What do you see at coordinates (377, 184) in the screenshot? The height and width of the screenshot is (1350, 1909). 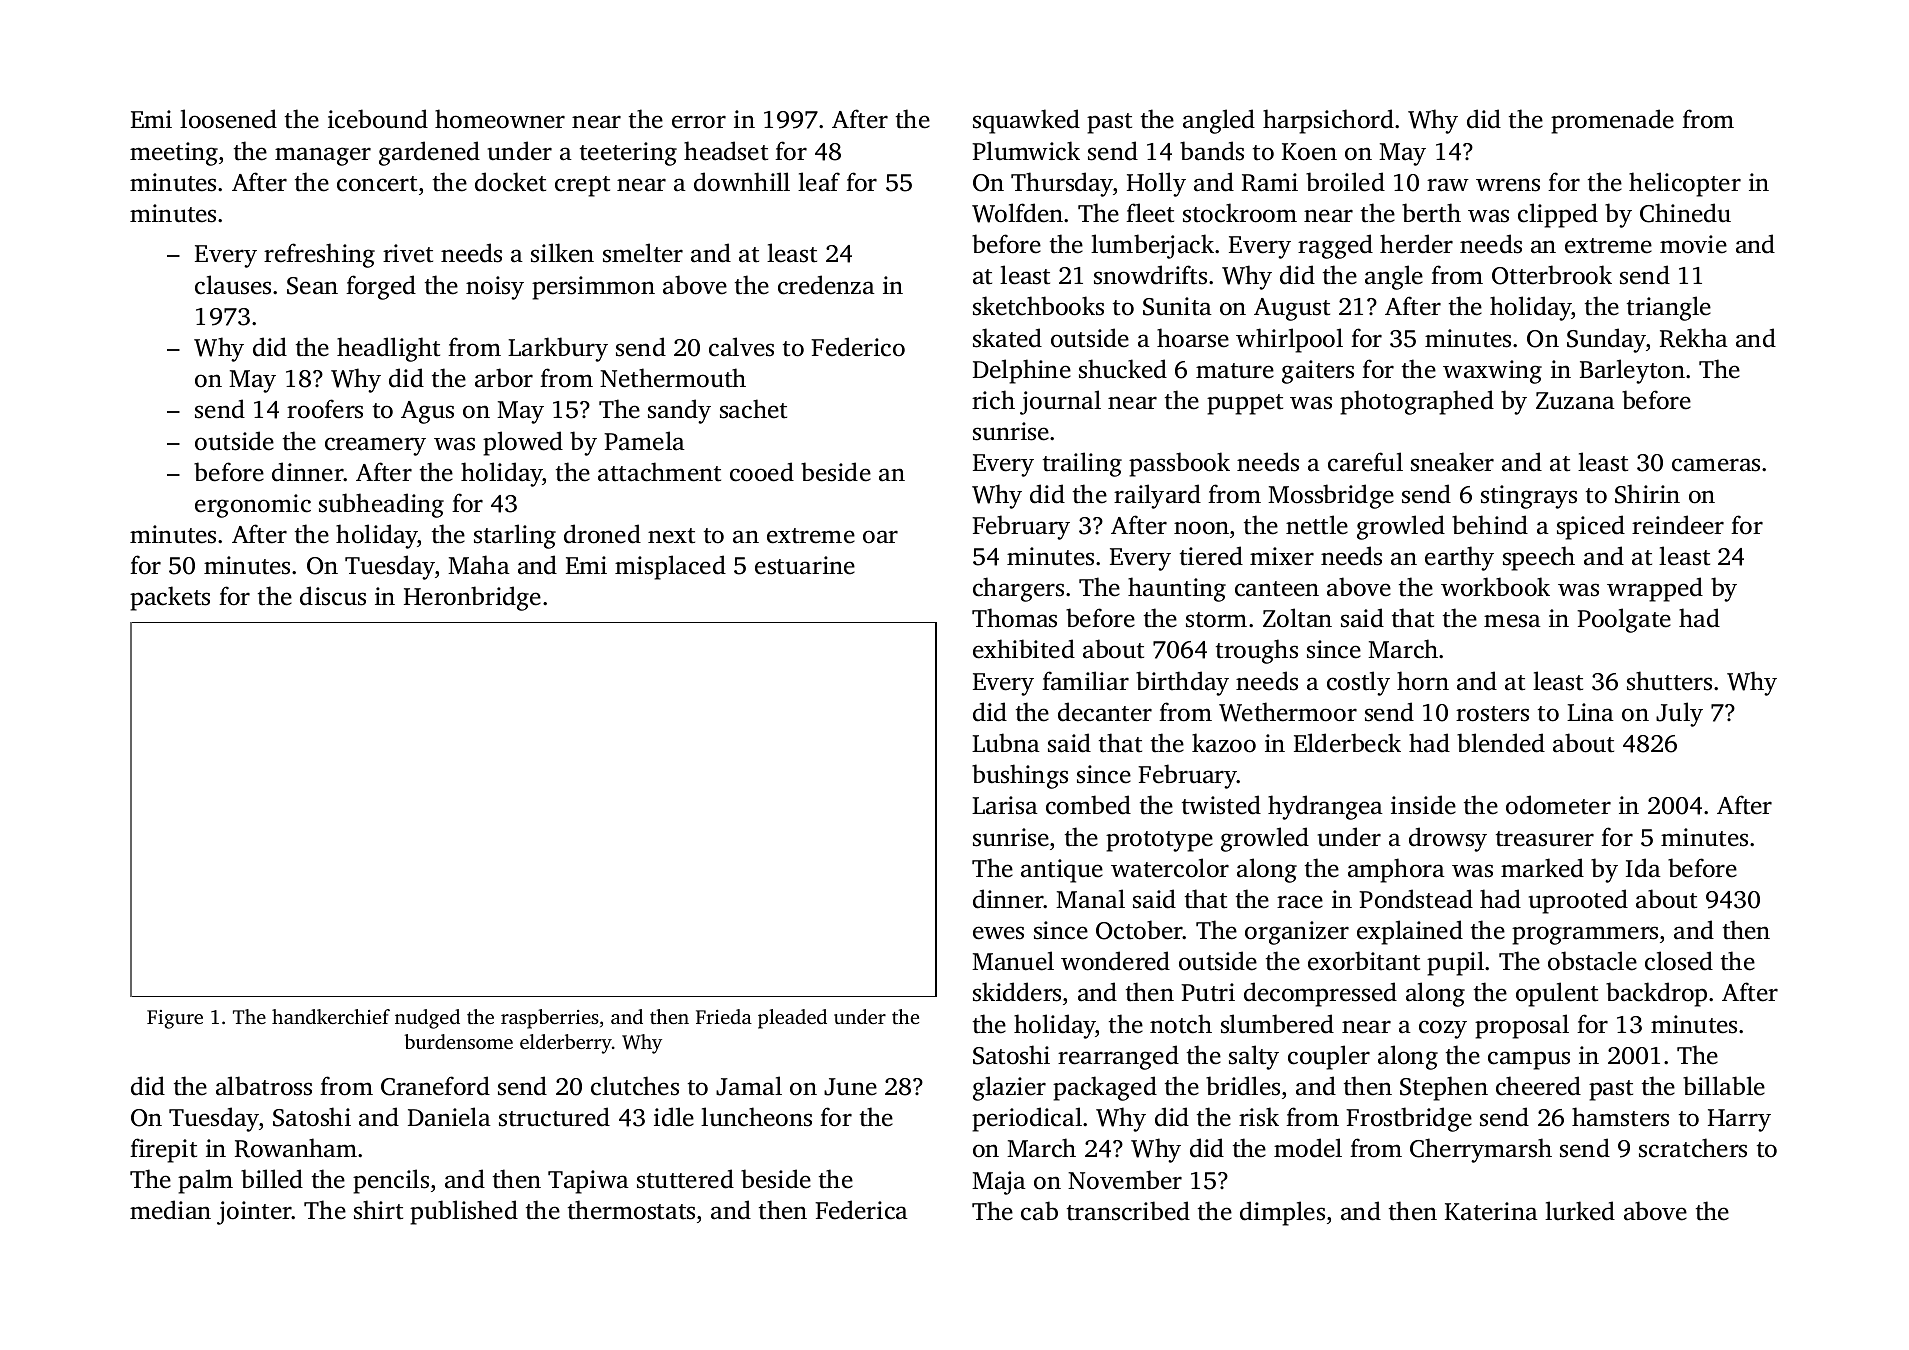 I see `concert` at bounding box center [377, 184].
